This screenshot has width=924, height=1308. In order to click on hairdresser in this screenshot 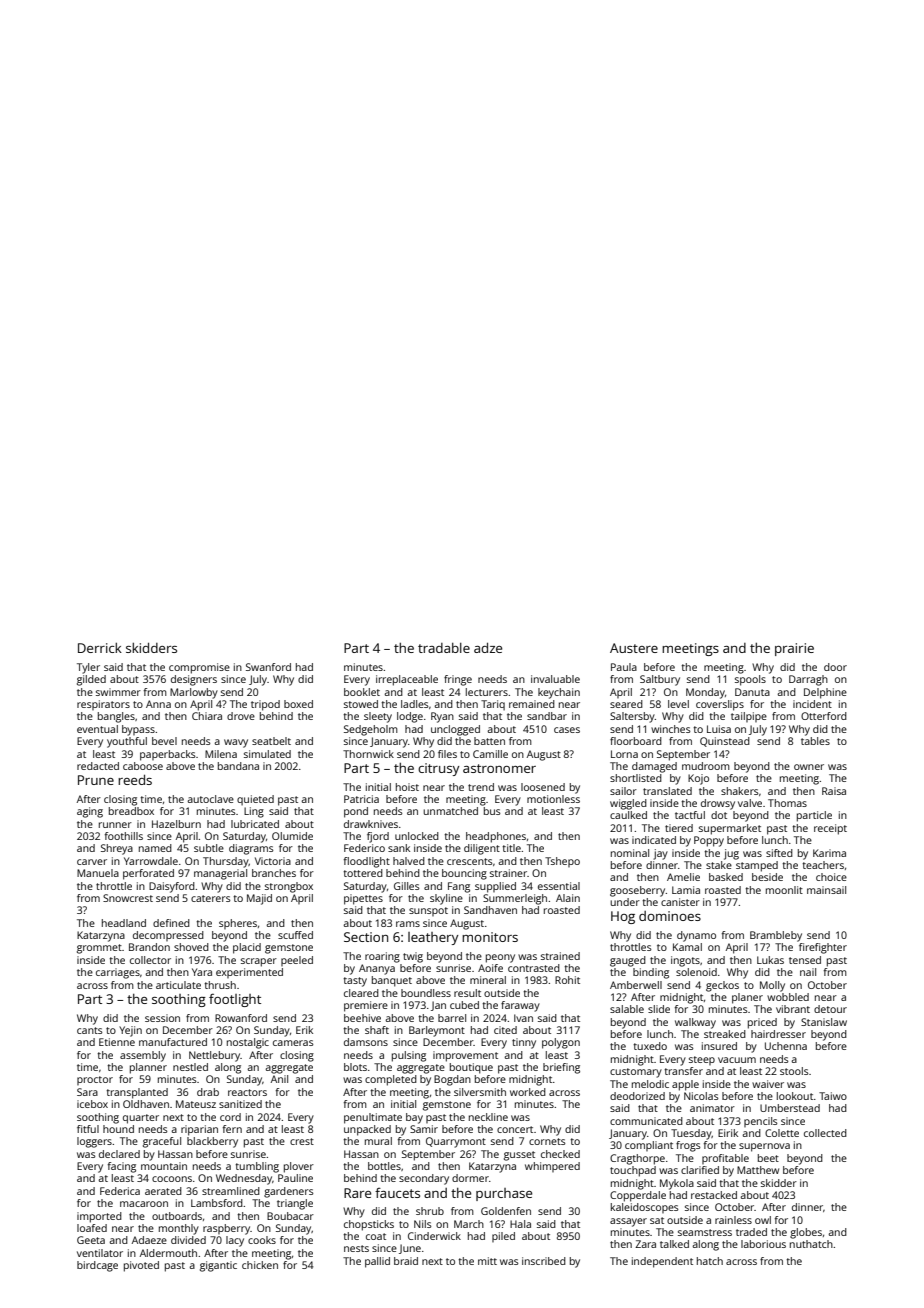, I will do `click(778, 1034)`.
